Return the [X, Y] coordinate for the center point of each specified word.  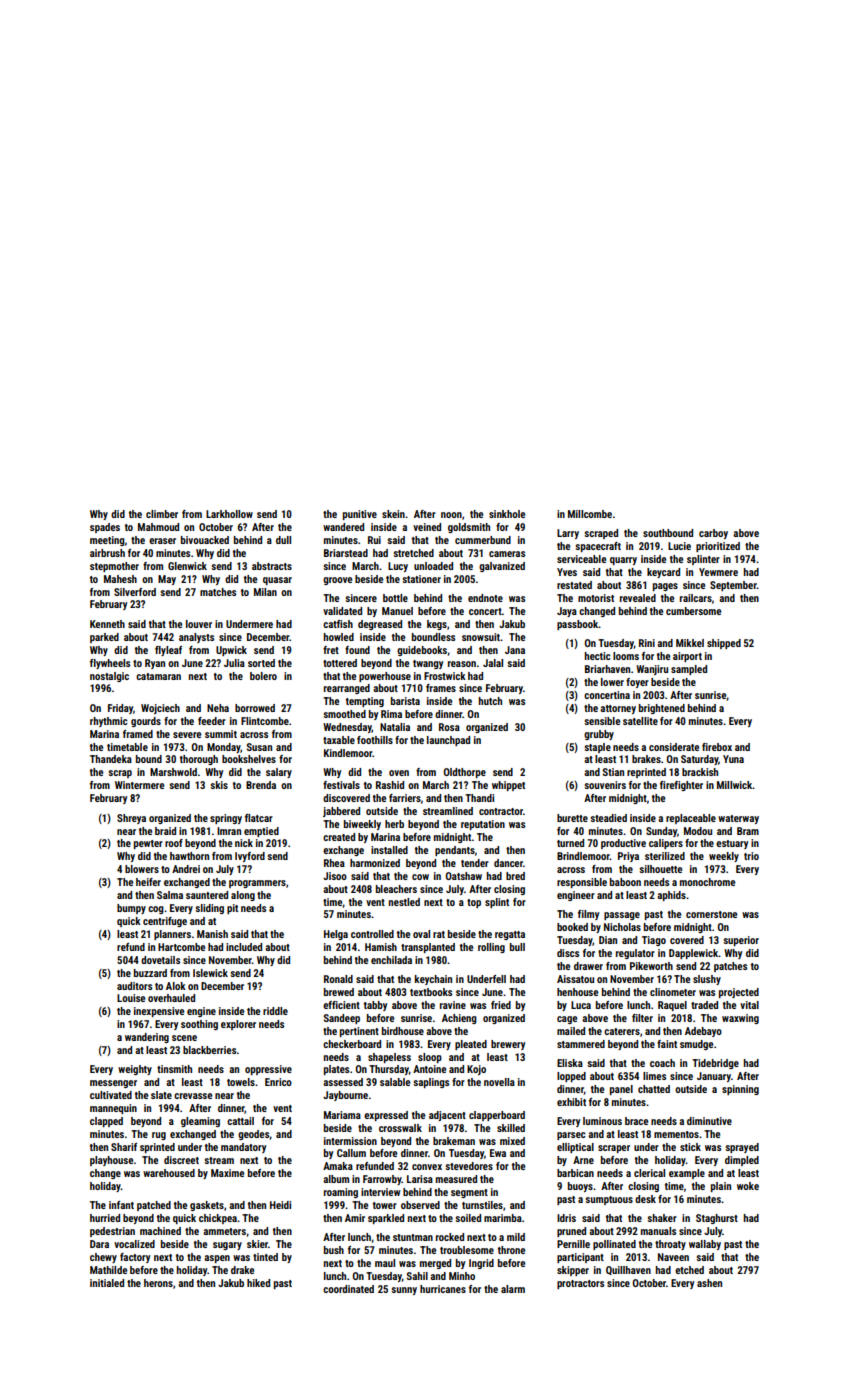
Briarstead [346, 553]
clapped [106, 1122]
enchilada [391, 960]
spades [105, 528]
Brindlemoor [583, 856]
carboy [713, 534]
